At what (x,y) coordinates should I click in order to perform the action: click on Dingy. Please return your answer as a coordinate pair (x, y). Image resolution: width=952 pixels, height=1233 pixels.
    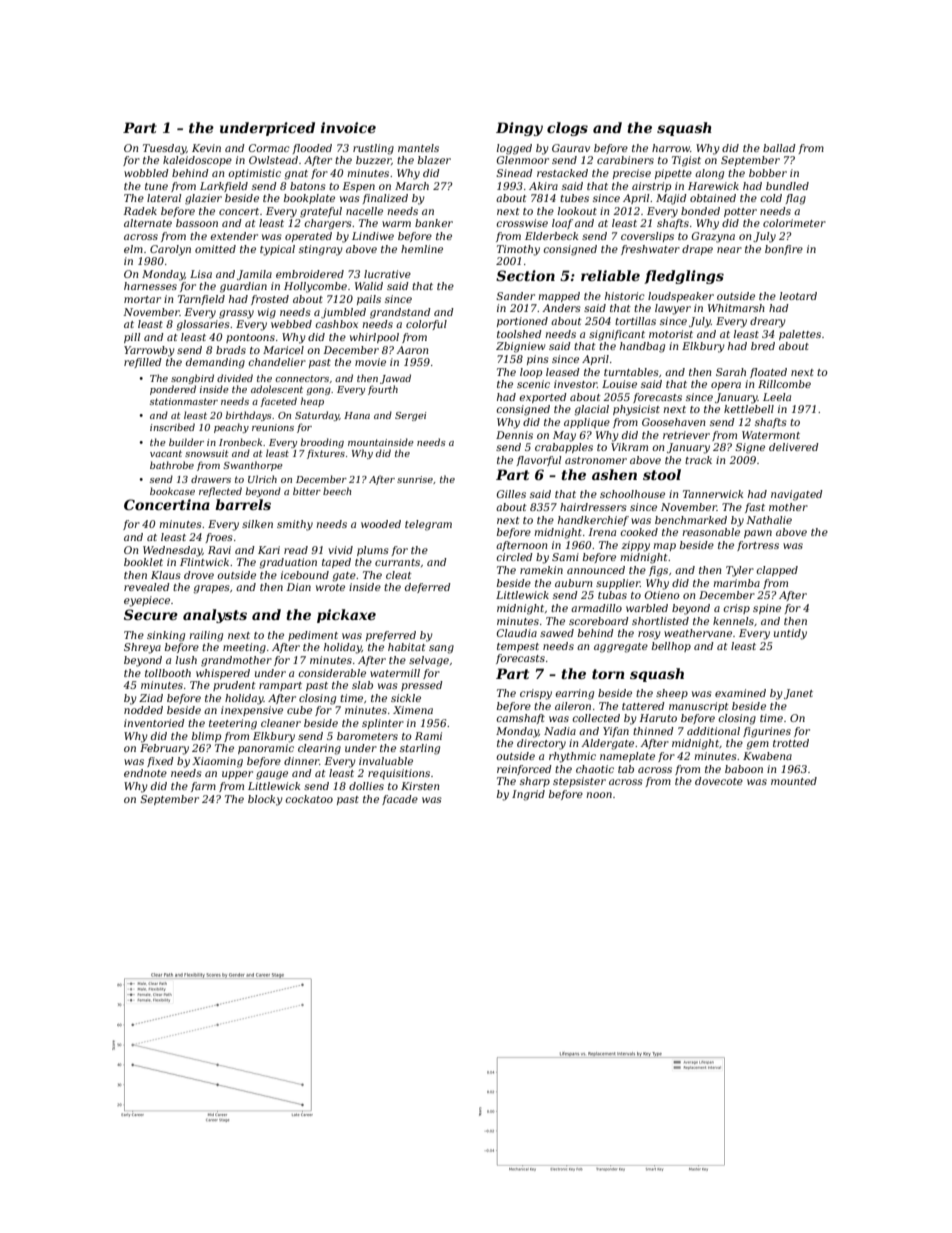
    Looking at the image, I should click on (519, 129).
